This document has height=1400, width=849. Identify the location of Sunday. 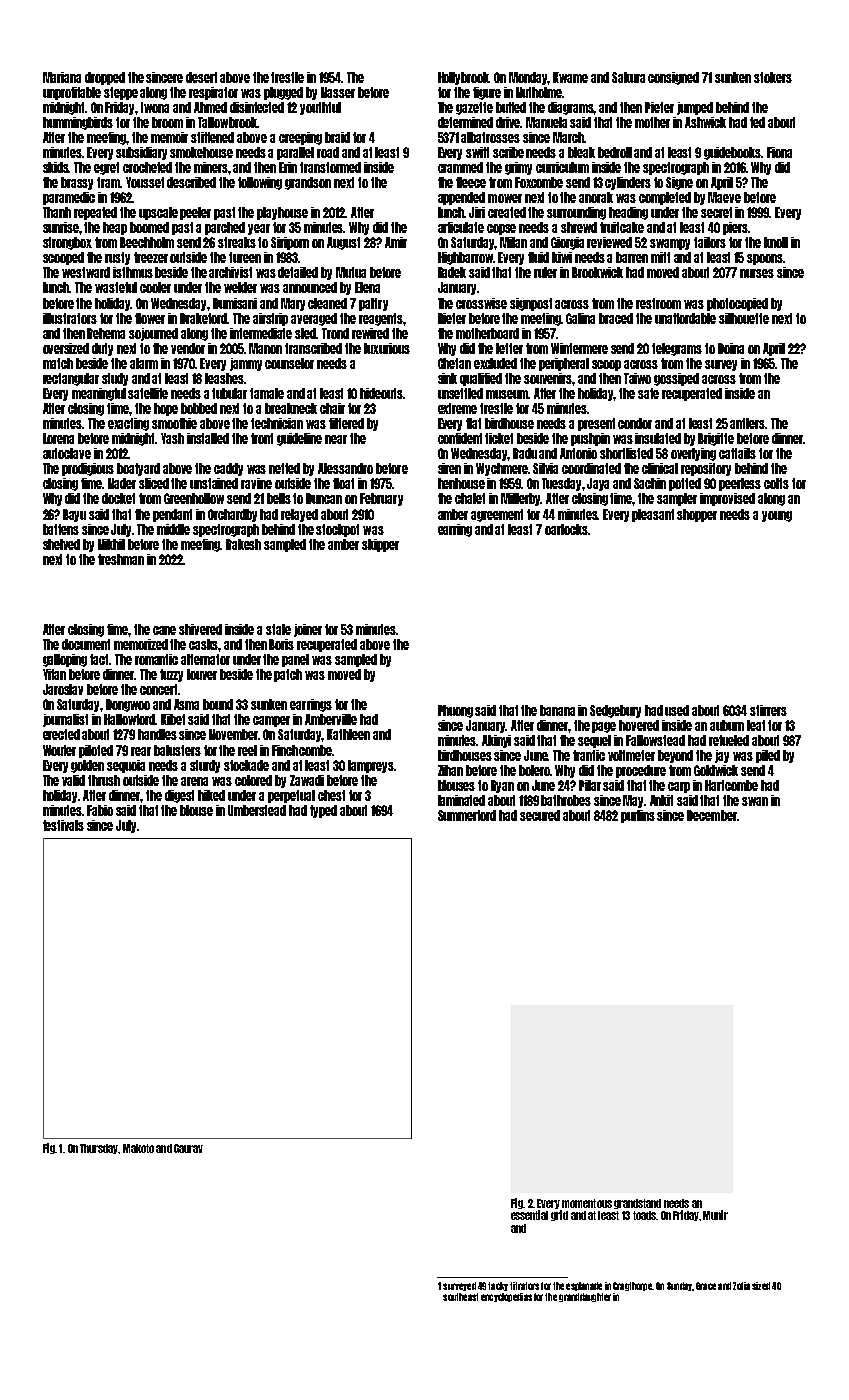
(679, 1286).
